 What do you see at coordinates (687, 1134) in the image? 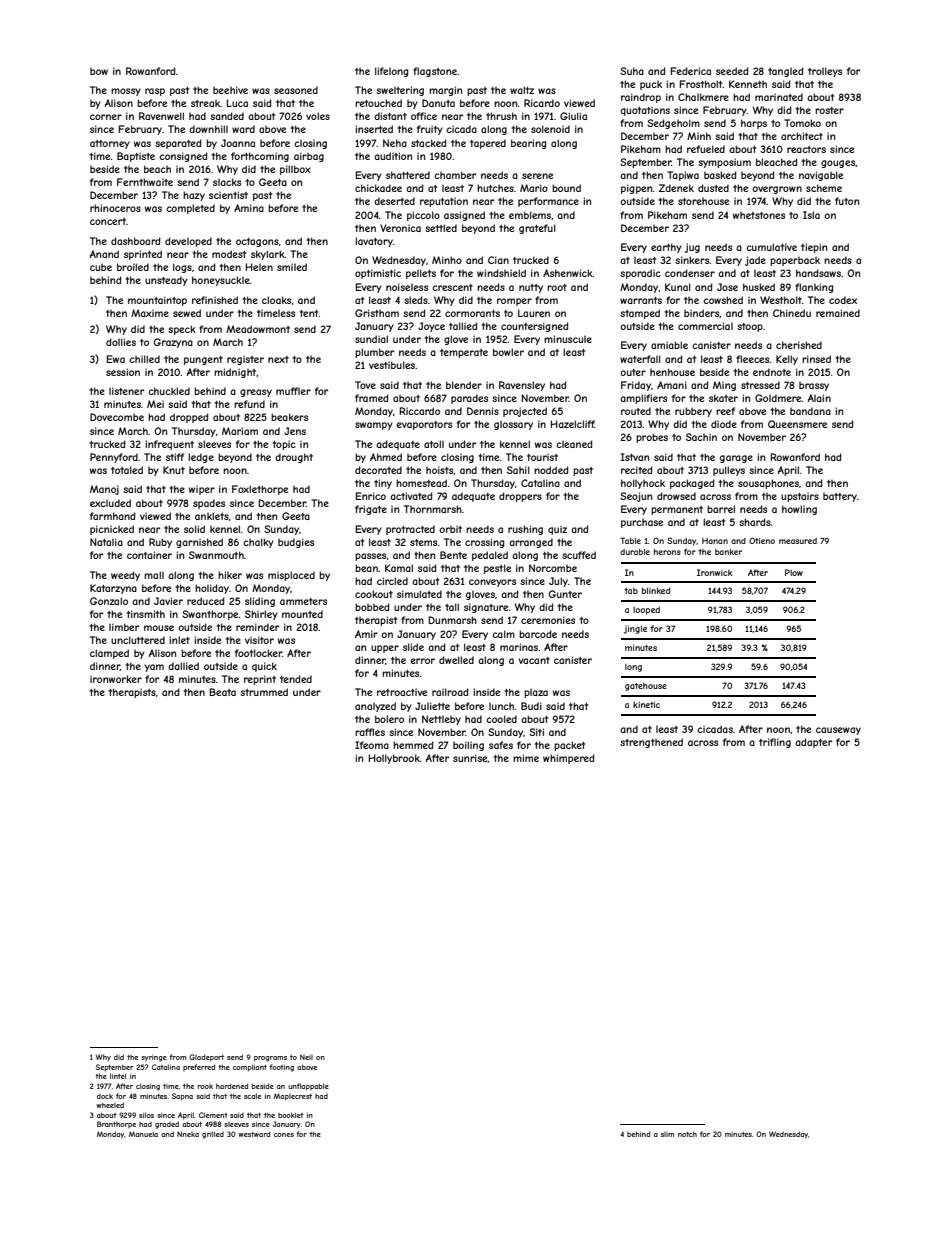
I see `notch` at bounding box center [687, 1134].
